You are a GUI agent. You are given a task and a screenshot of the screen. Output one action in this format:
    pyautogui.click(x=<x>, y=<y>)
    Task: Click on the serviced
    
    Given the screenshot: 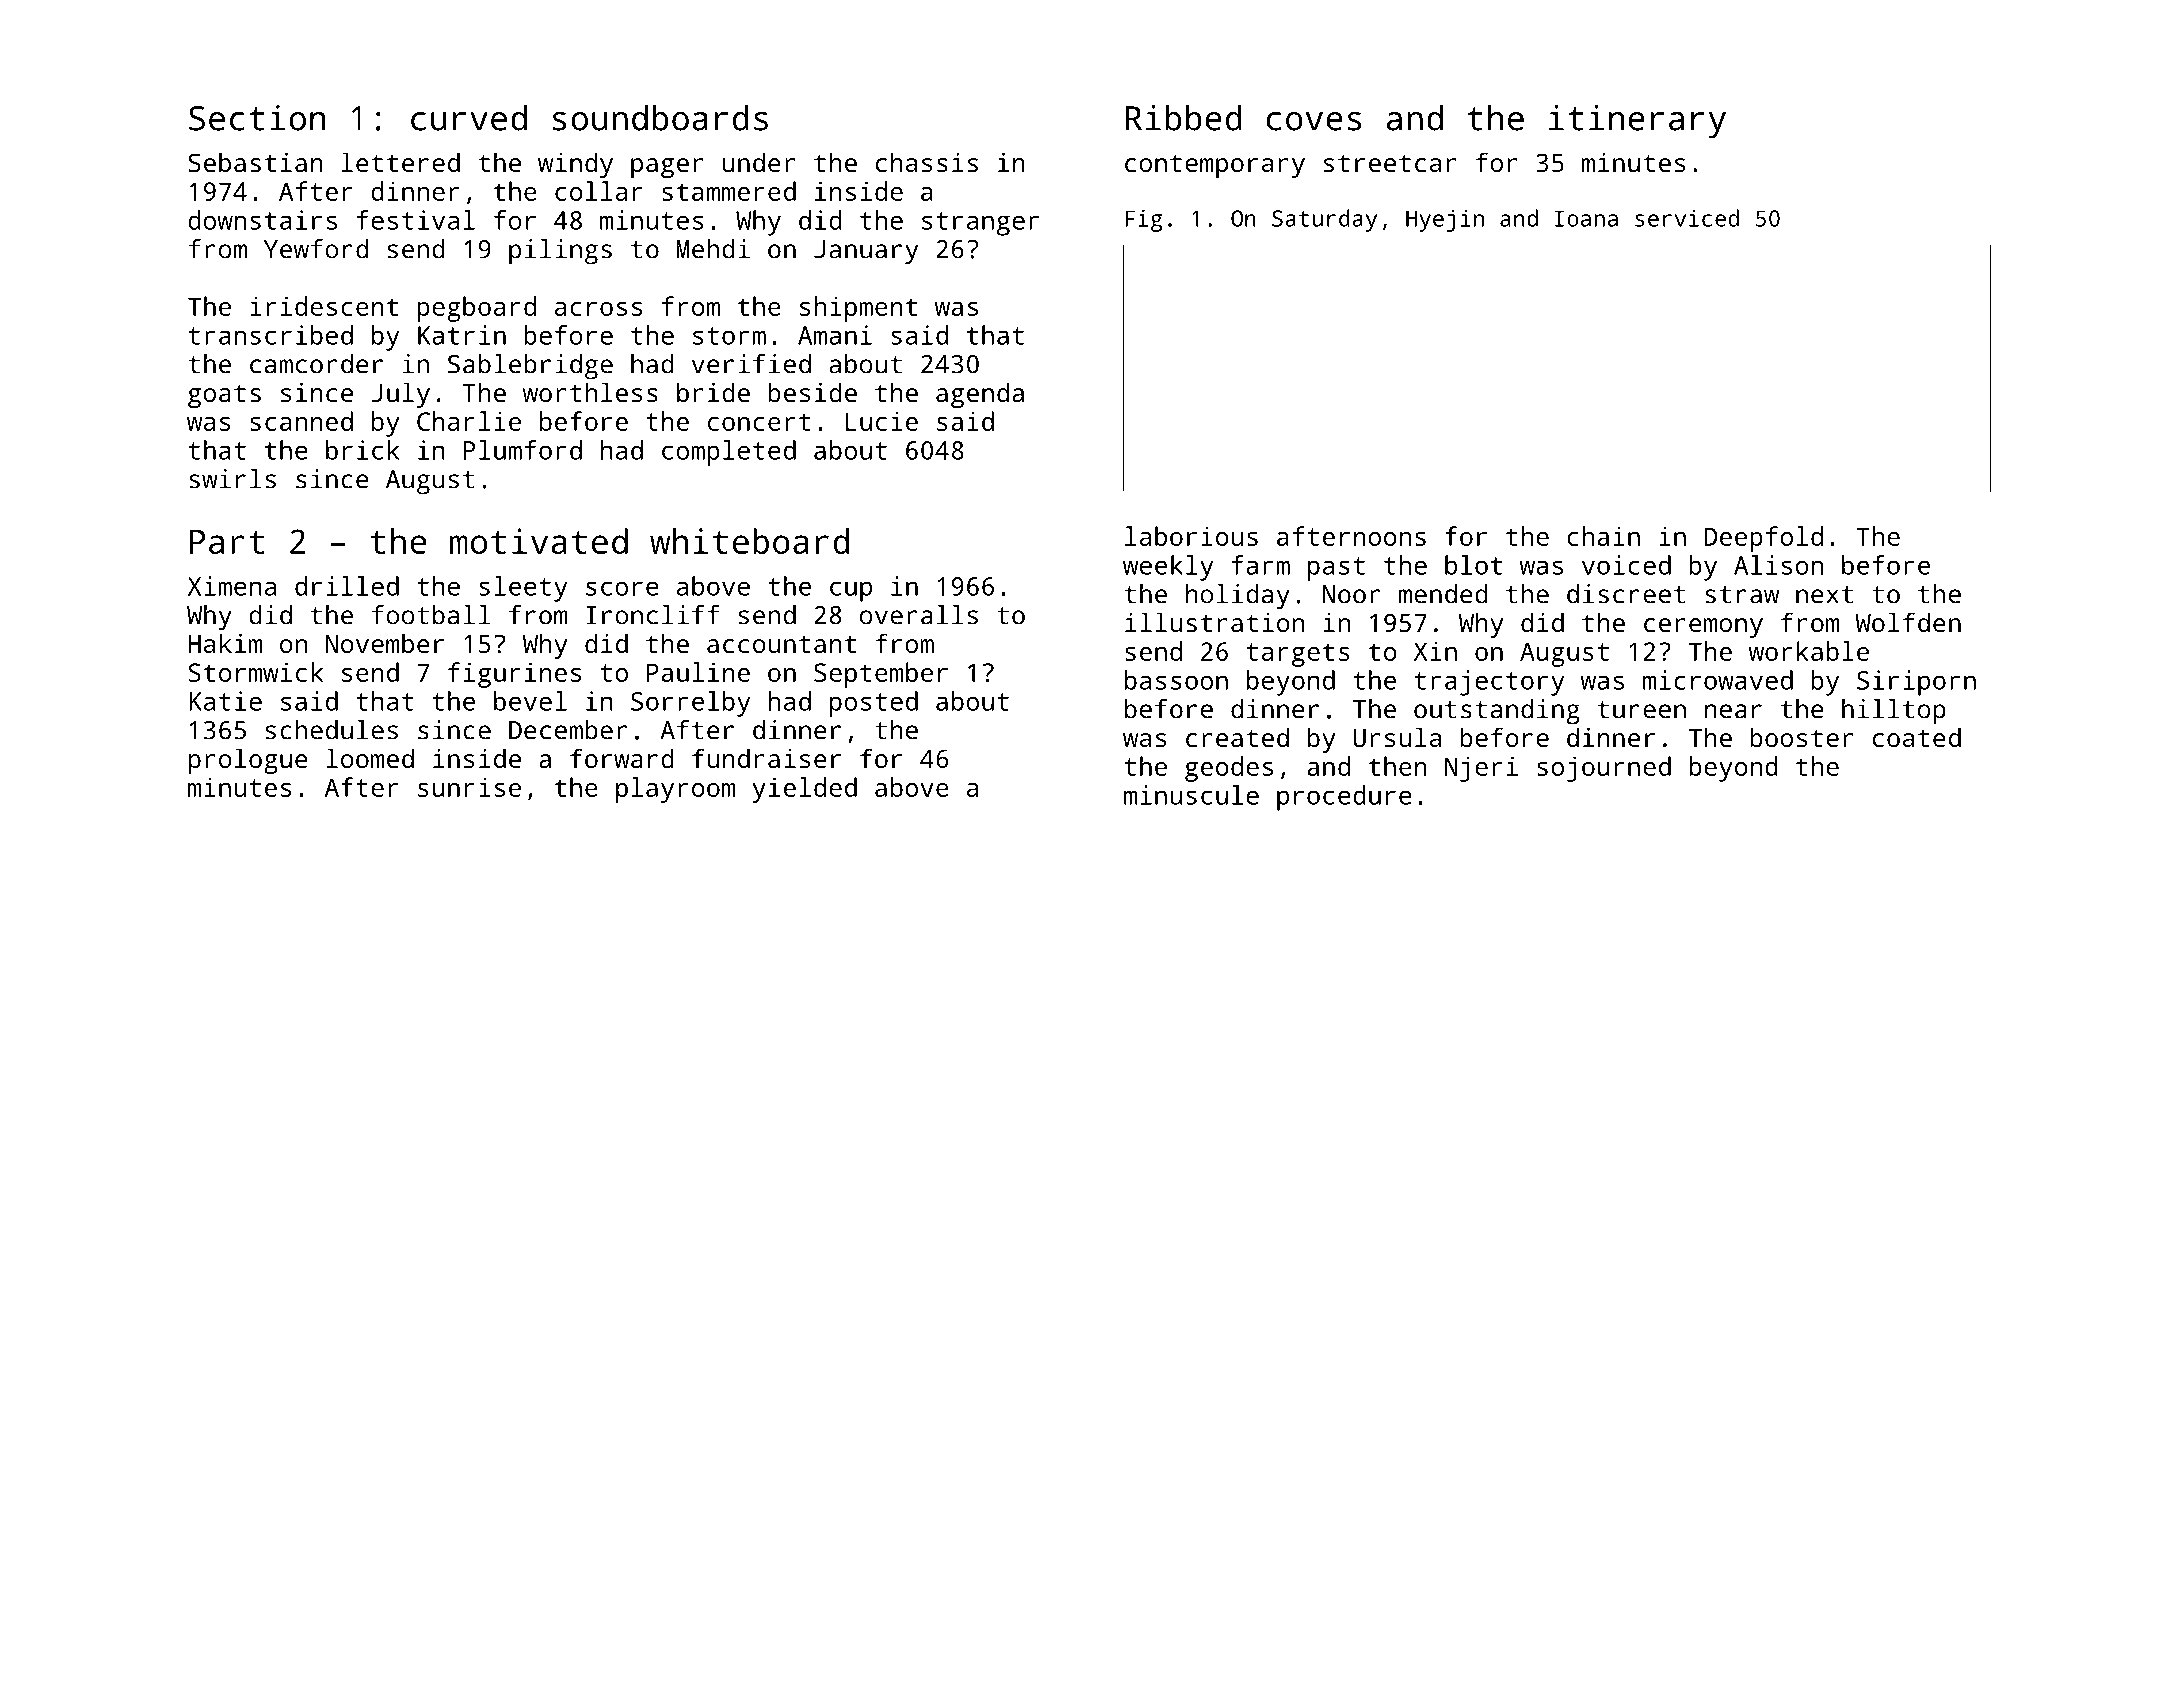 What is the action you would take?
    pyautogui.click(x=1687, y=218)
